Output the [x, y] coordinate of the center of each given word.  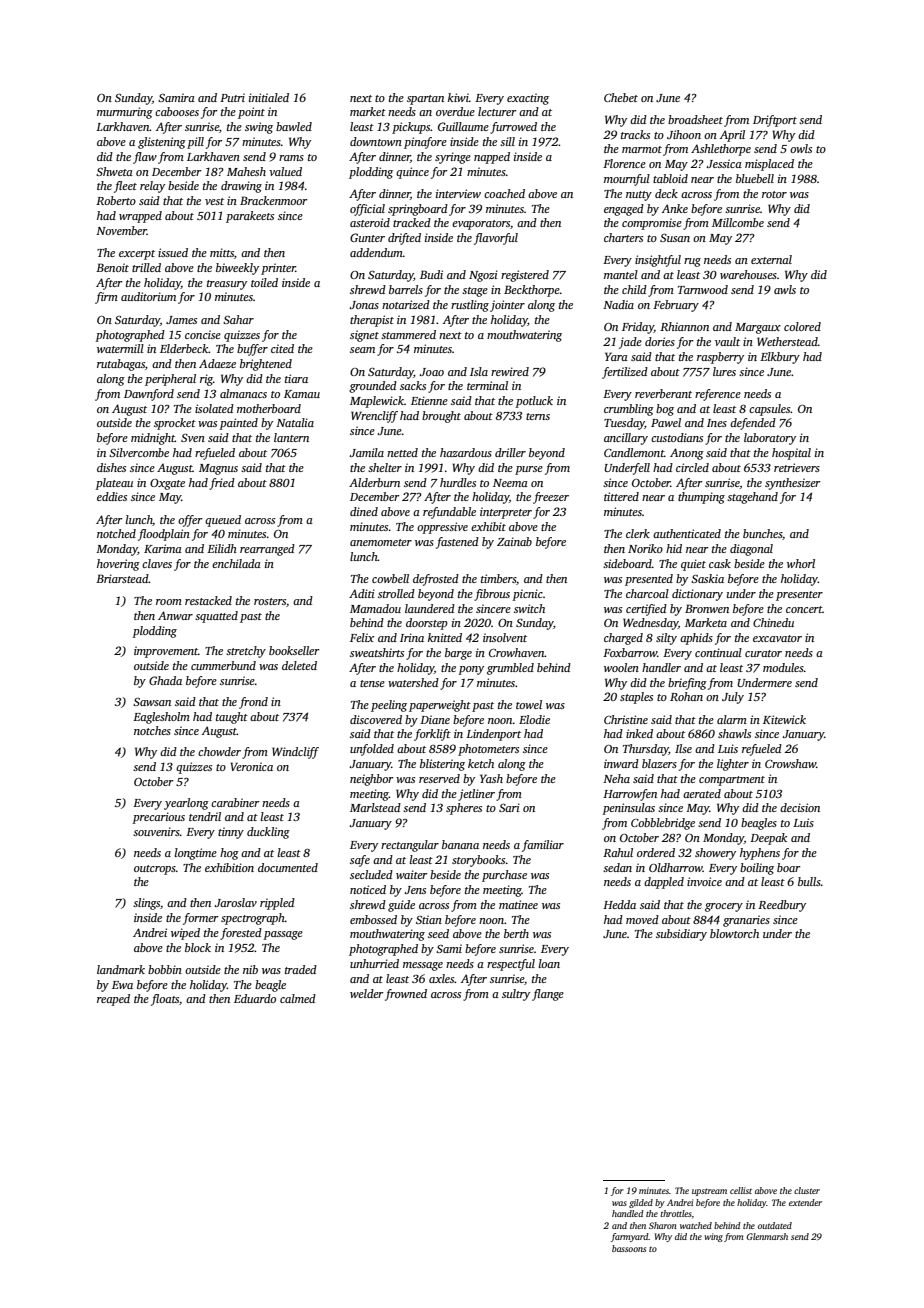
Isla [479, 371]
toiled [264, 282]
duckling [268, 833]
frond [253, 703]
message [423, 966]
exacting [528, 99]
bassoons [629, 1248]
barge [458, 654]
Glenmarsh [767, 1236]
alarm [732, 719]
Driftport [775, 121]
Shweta [114, 171]
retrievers [797, 467]
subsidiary [681, 935]
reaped [113, 1000]
